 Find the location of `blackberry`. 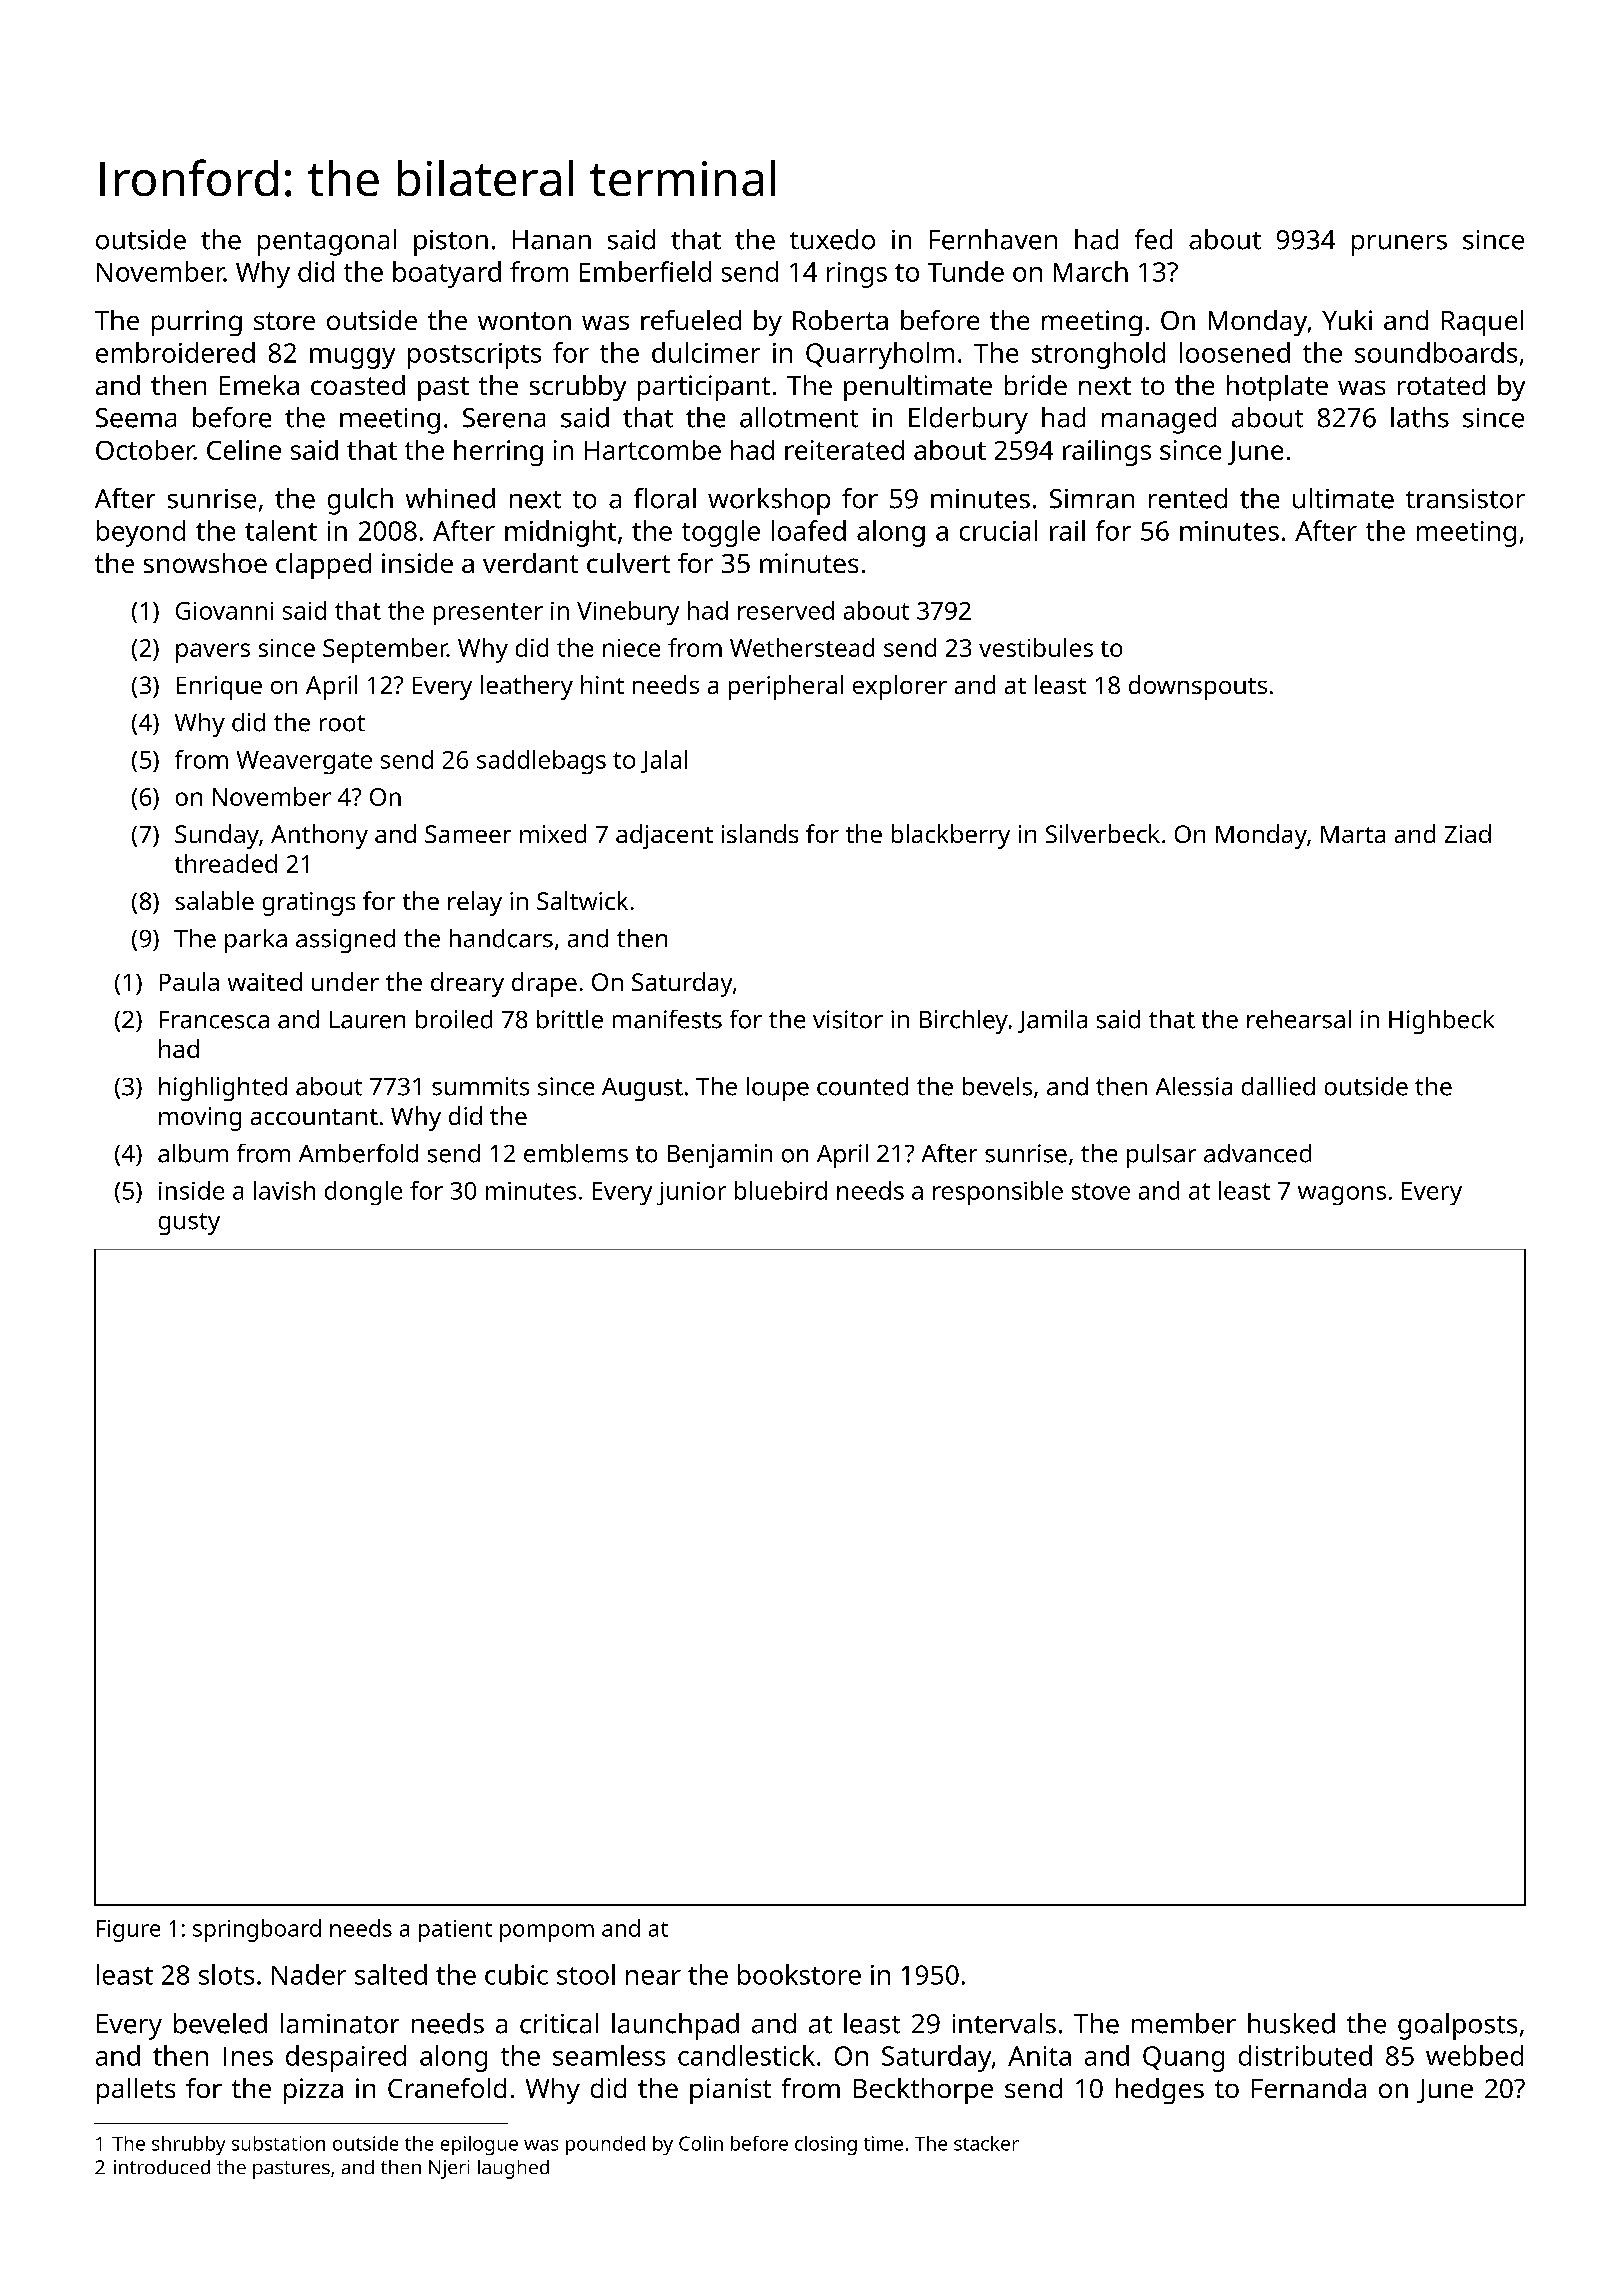

blackberry is located at coordinates (951, 836).
